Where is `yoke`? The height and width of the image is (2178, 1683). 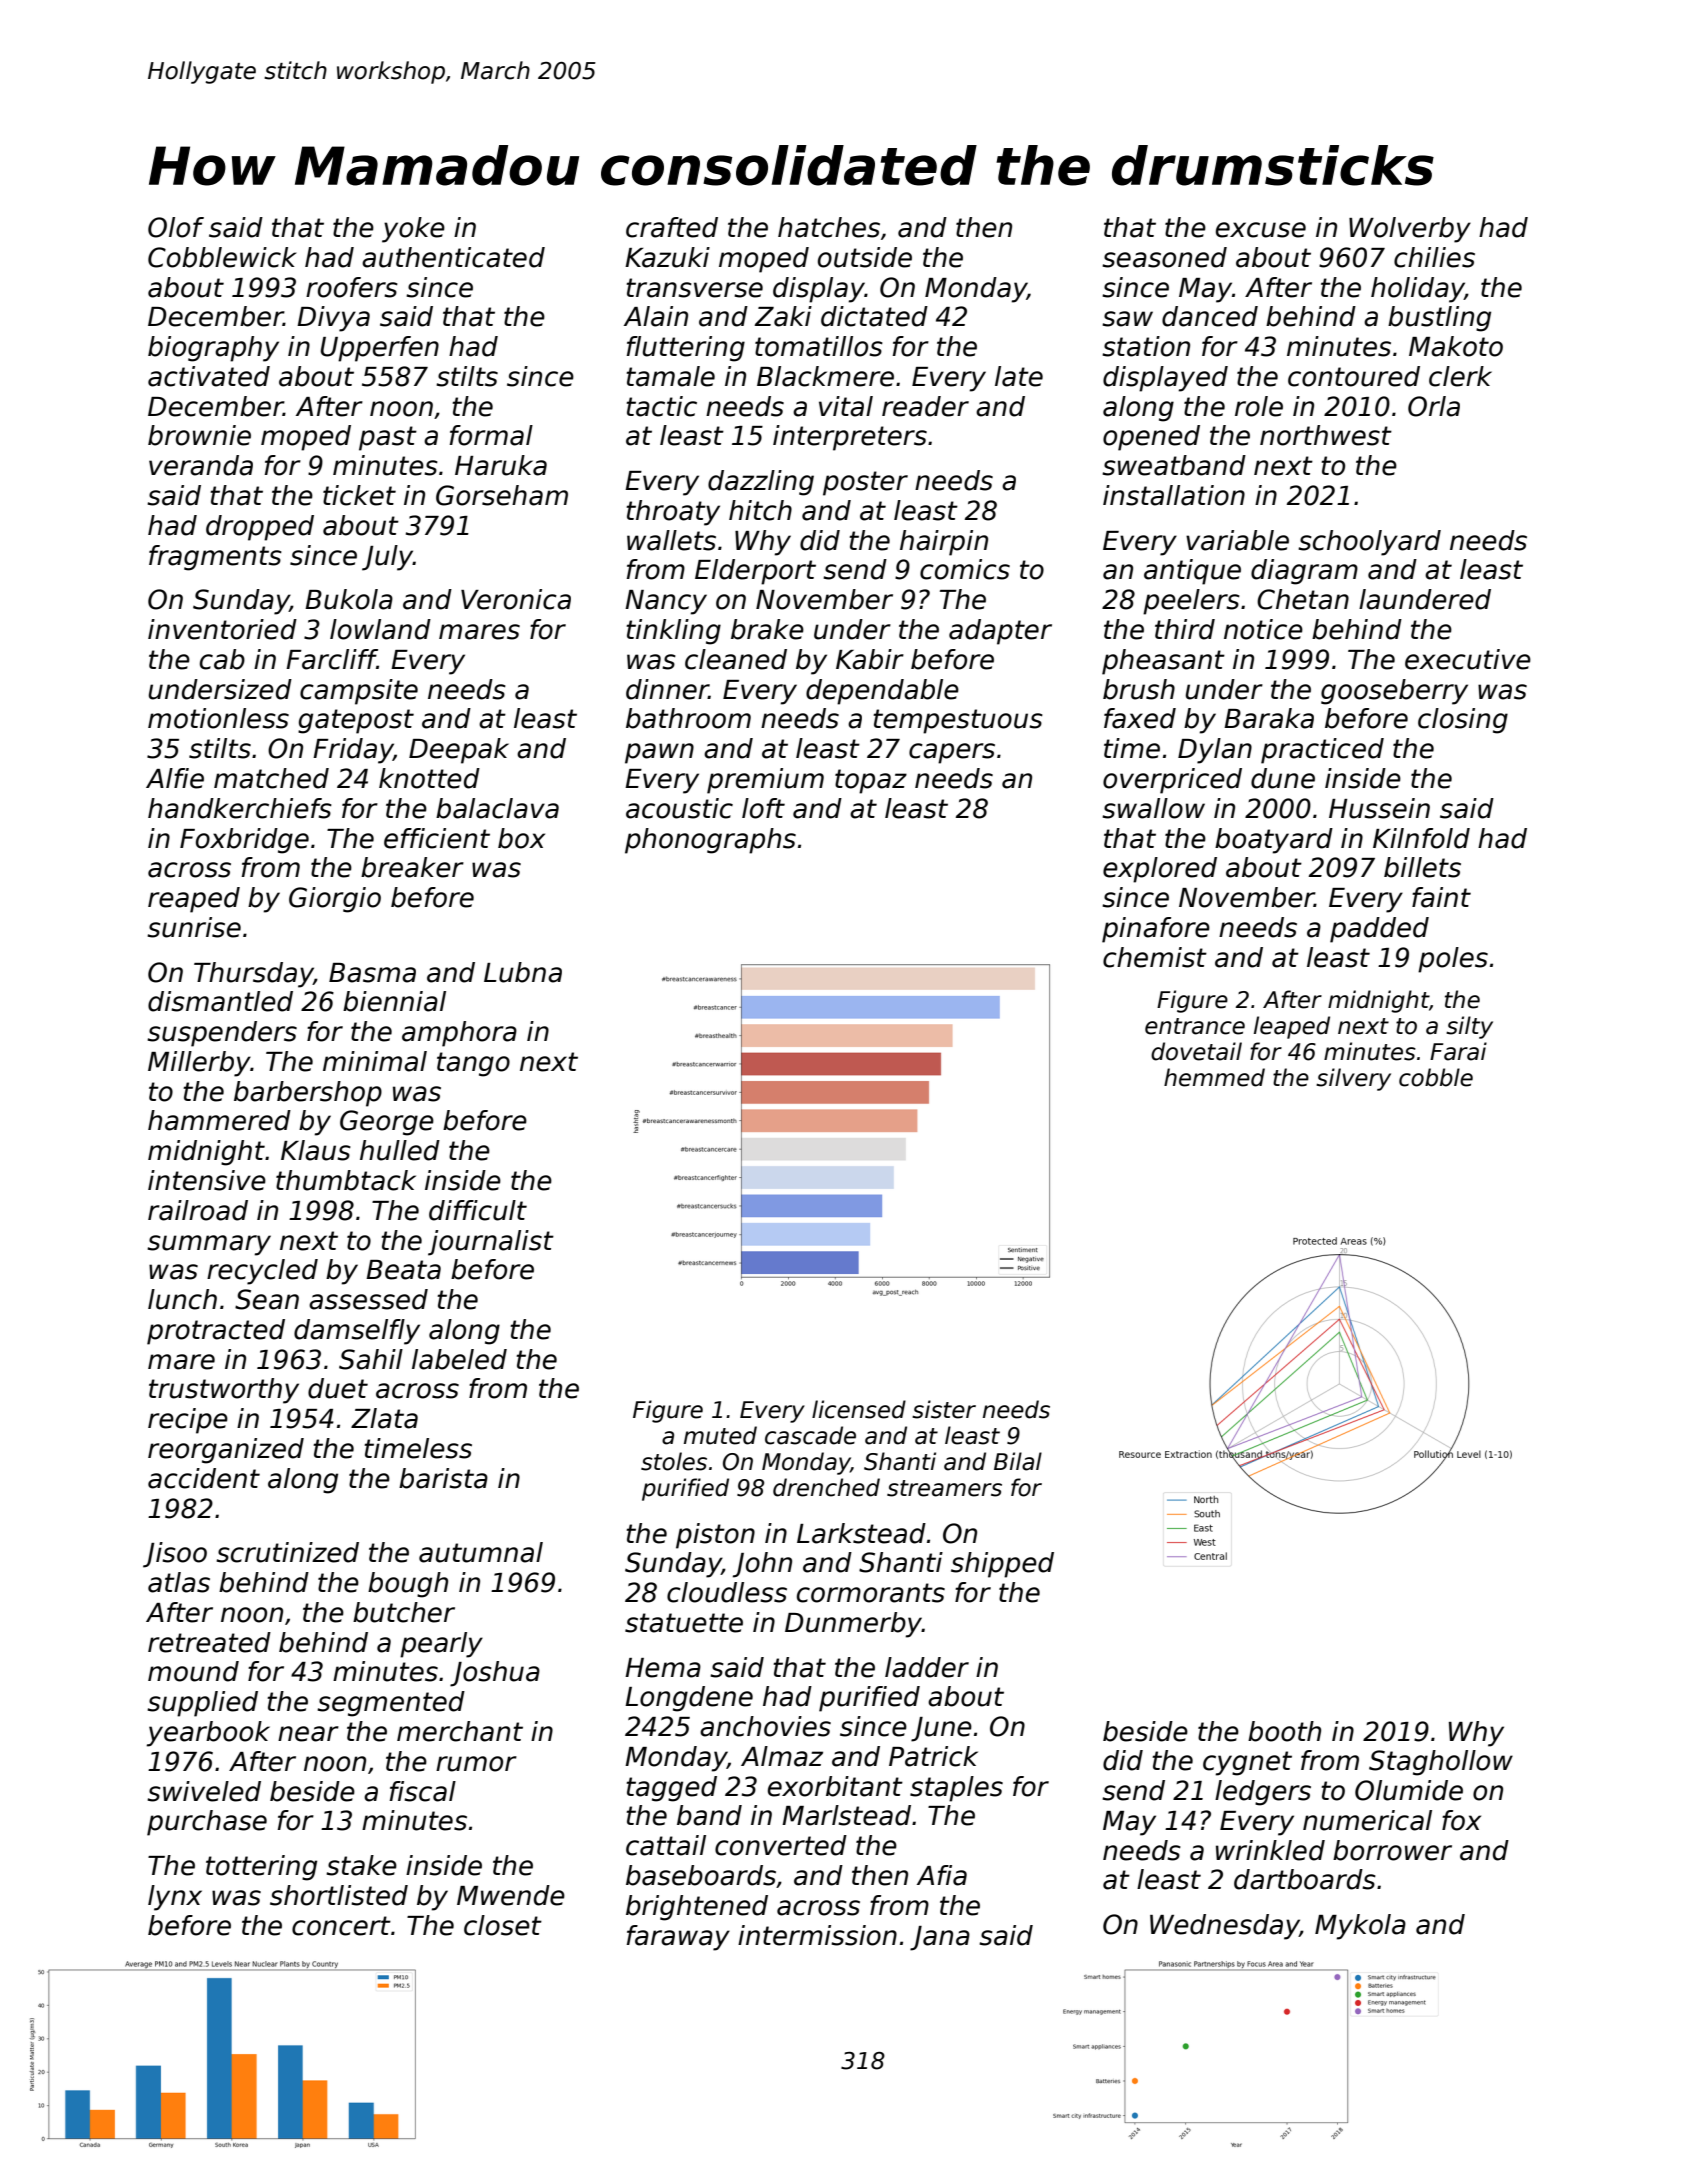
yoke is located at coordinates (413, 230).
